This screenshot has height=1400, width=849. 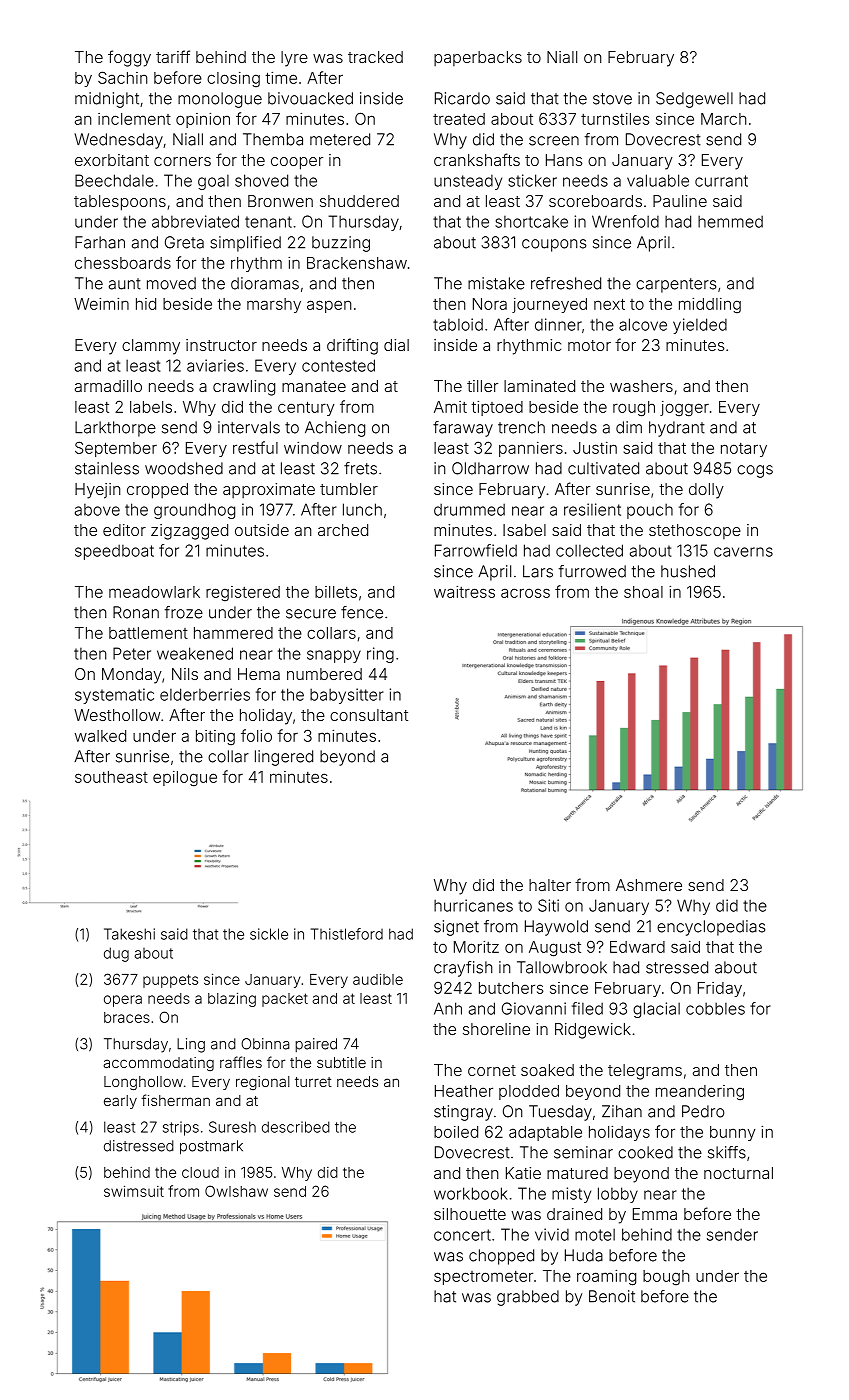 What do you see at coordinates (456, 1132) in the screenshot?
I see `boiled` at bounding box center [456, 1132].
